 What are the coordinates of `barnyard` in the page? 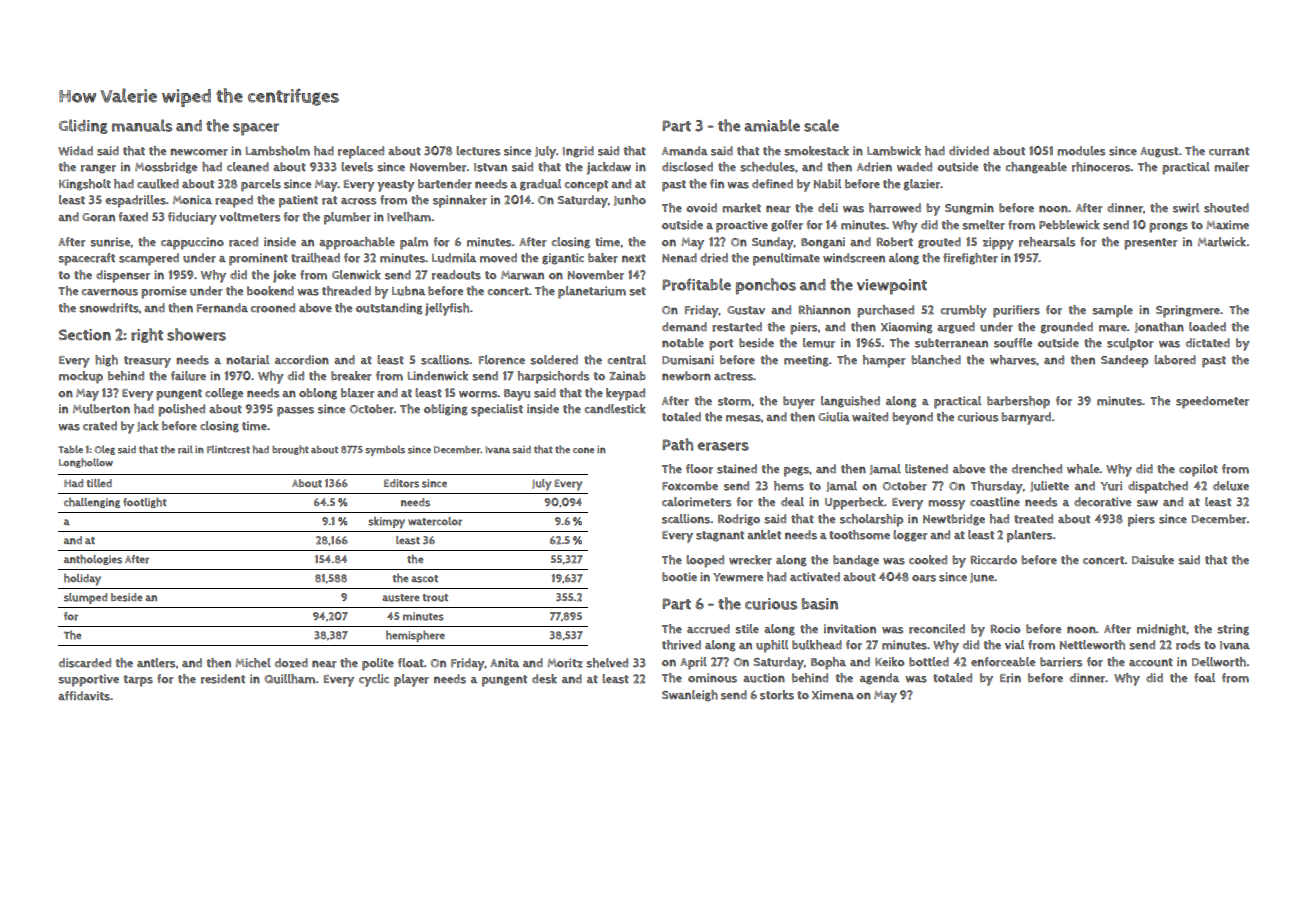 It's located at (1026, 418).
